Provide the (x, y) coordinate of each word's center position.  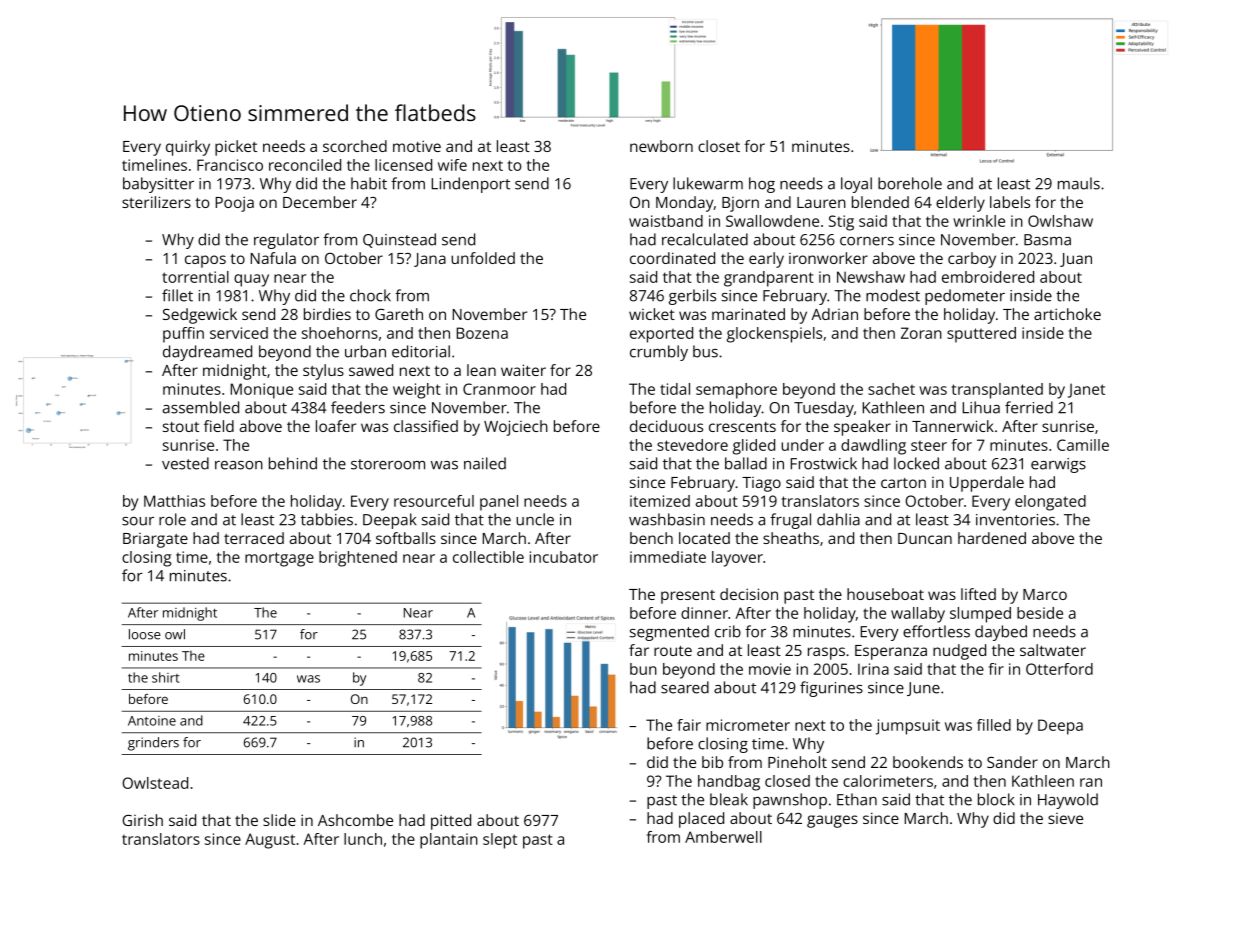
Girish (142, 820)
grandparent (769, 279)
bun (643, 669)
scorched (355, 146)
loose (145, 634)
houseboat (885, 594)
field (219, 426)
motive (417, 146)
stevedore (692, 445)
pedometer (965, 297)
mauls (1079, 183)
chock (370, 295)
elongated (1050, 503)
